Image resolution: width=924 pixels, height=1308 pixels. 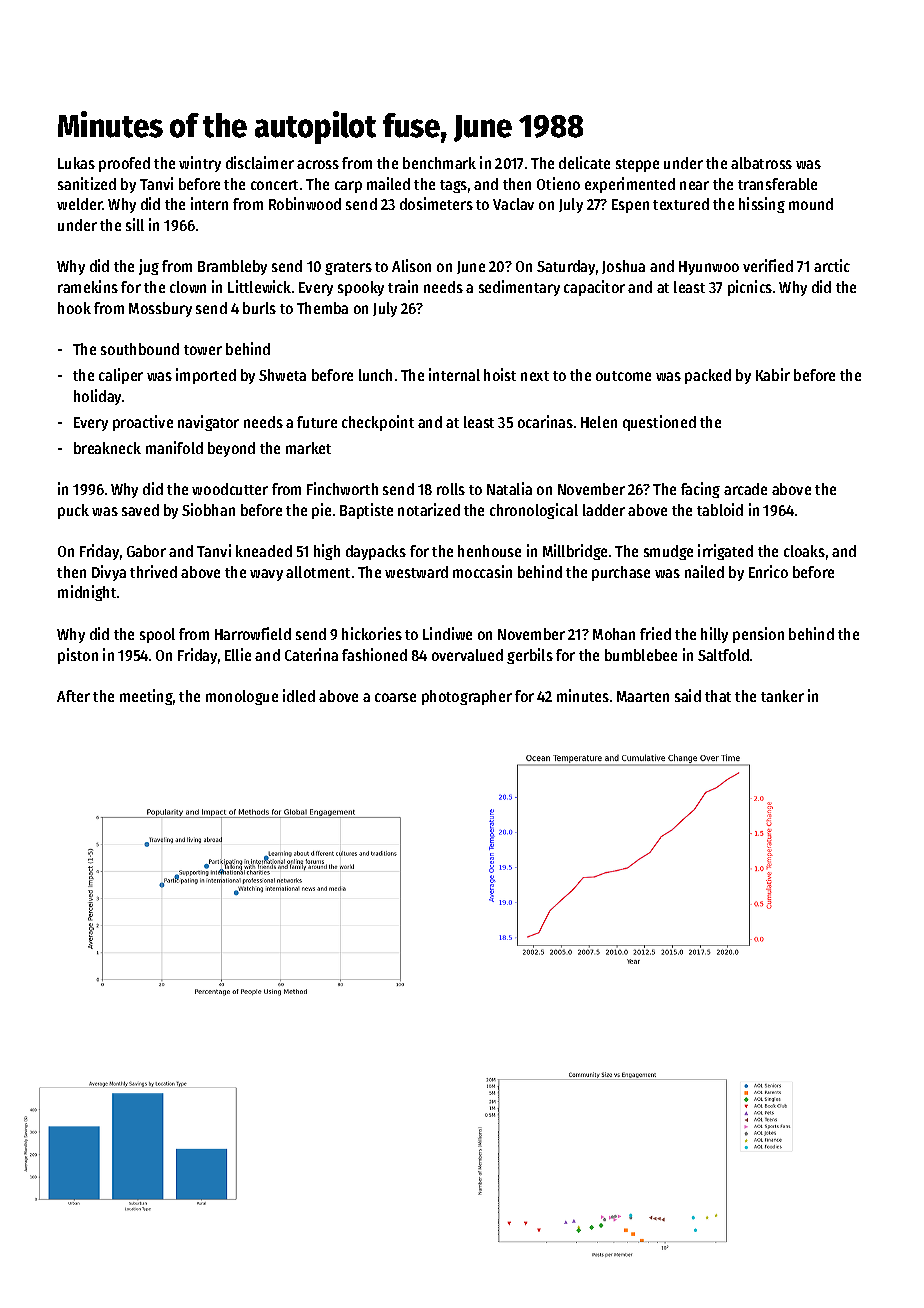 What do you see at coordinates (439, 163) in the screenshot?
I see `benchmark` at bounding box center [439, 163].
